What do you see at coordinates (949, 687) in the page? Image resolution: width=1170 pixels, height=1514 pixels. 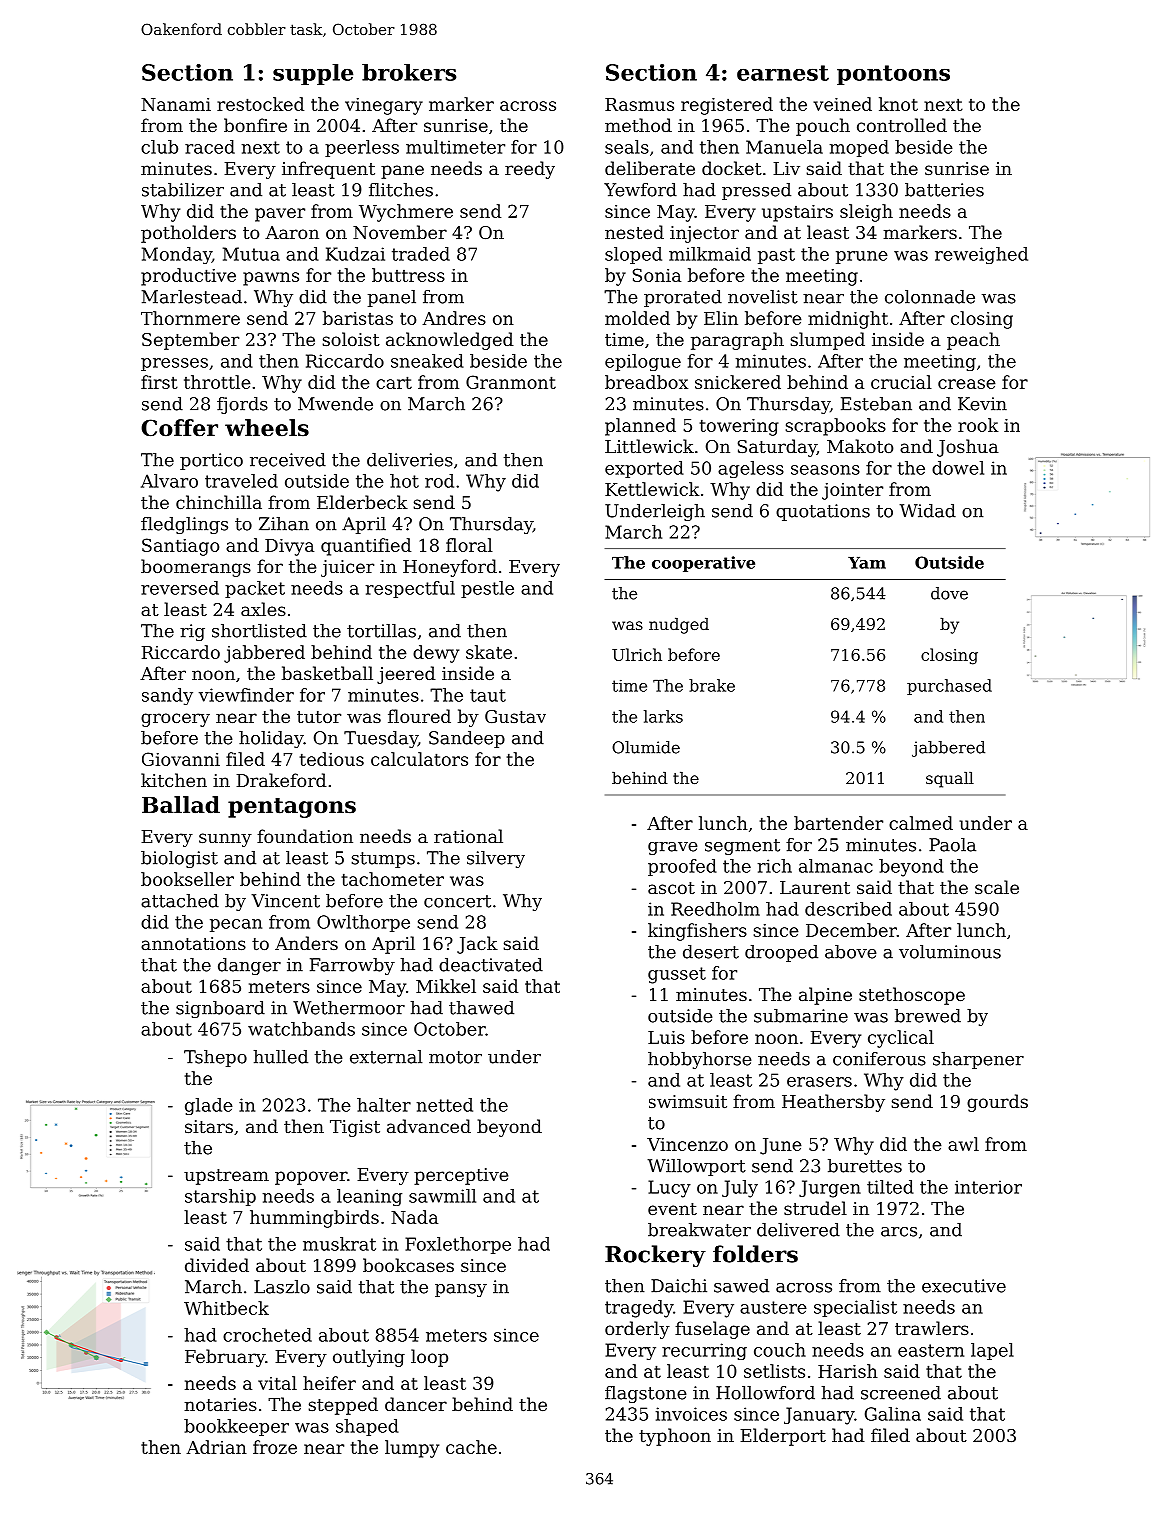 I see `purchased` at bounding box center [949, 687].
